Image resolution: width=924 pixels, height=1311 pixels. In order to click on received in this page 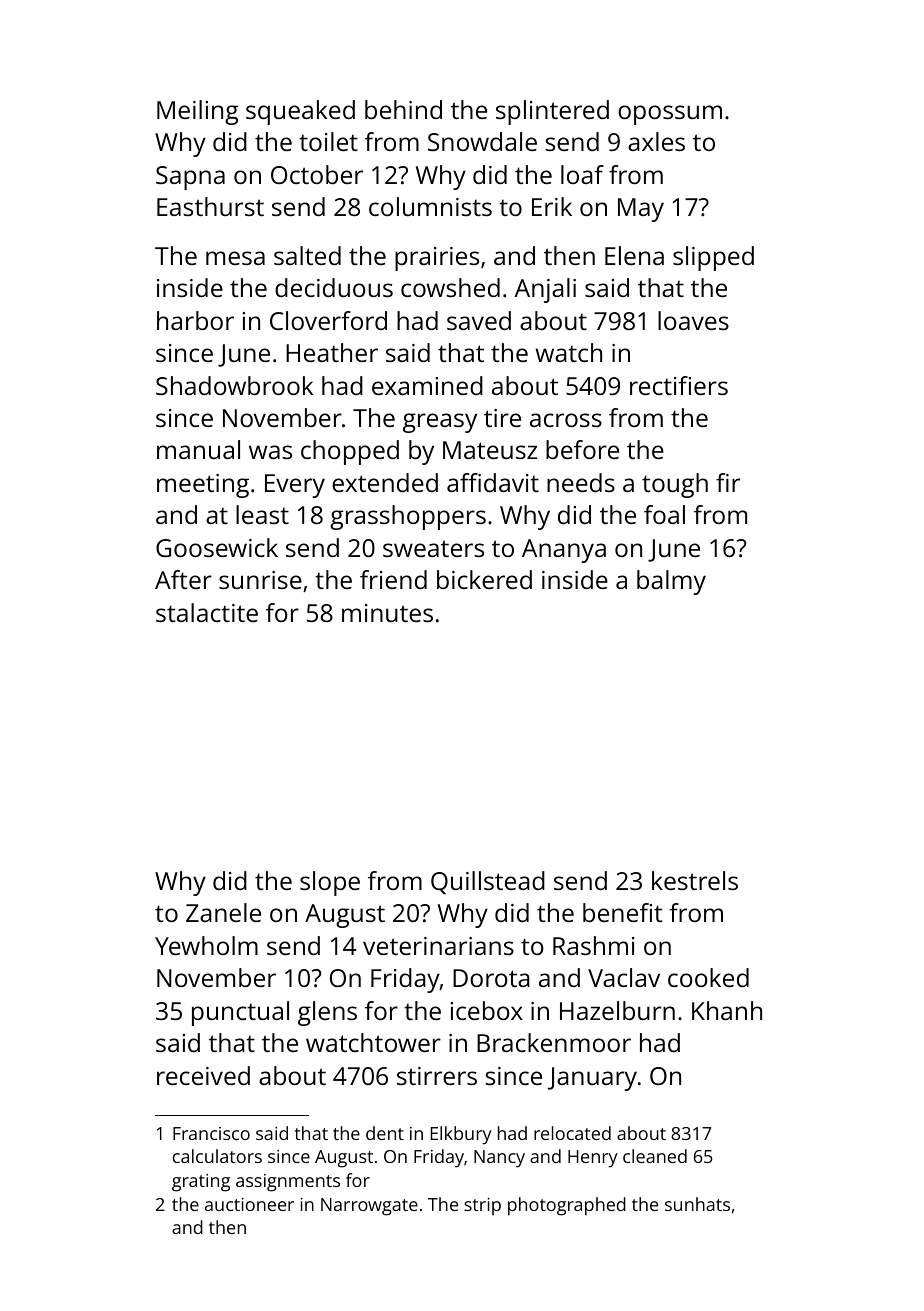, I will do `click(203, 1075)`.
